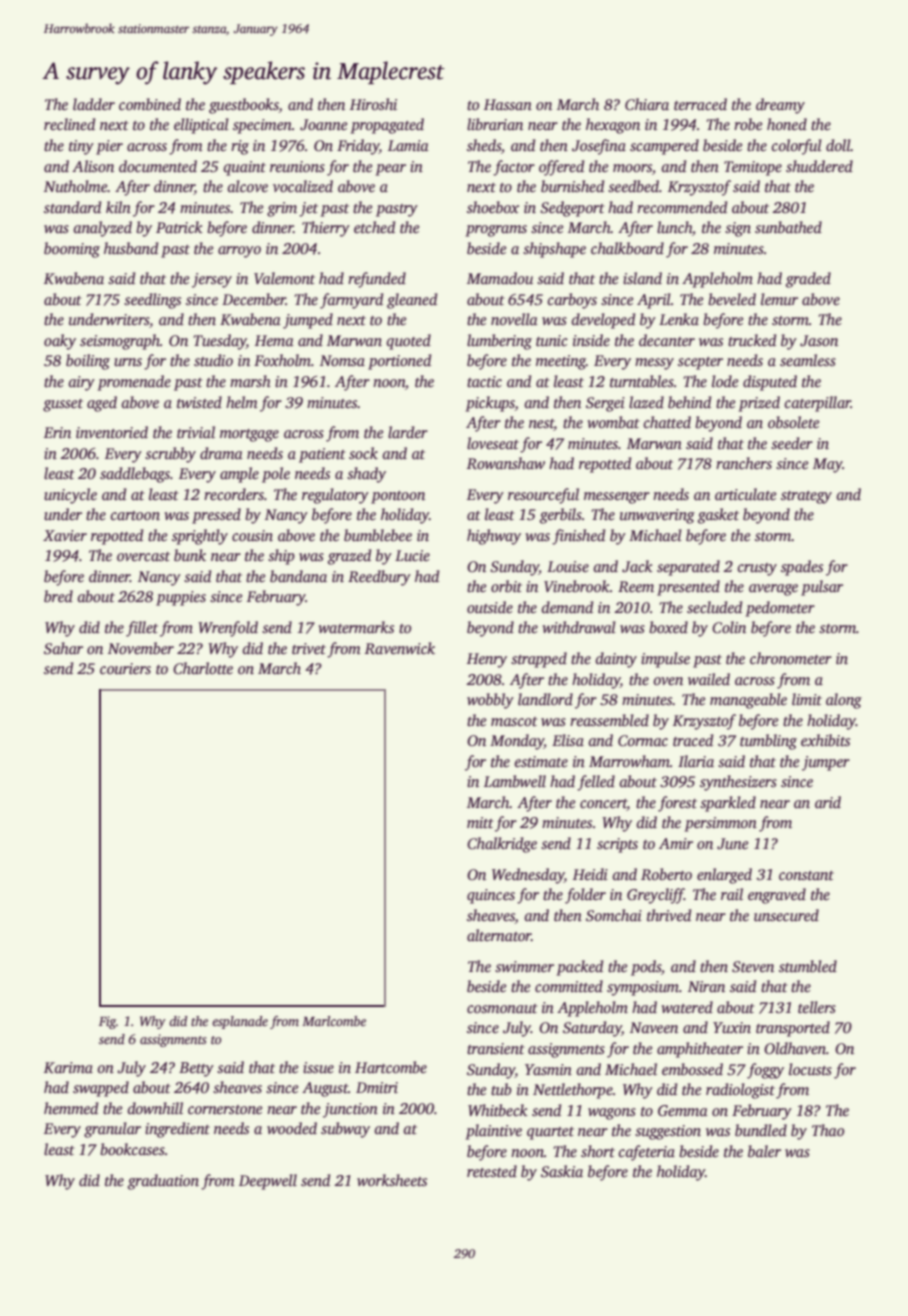 This page has height=1316, width=908. Describe the element at coordinates (541, 762) in the page. I see `estimate` at that location.
